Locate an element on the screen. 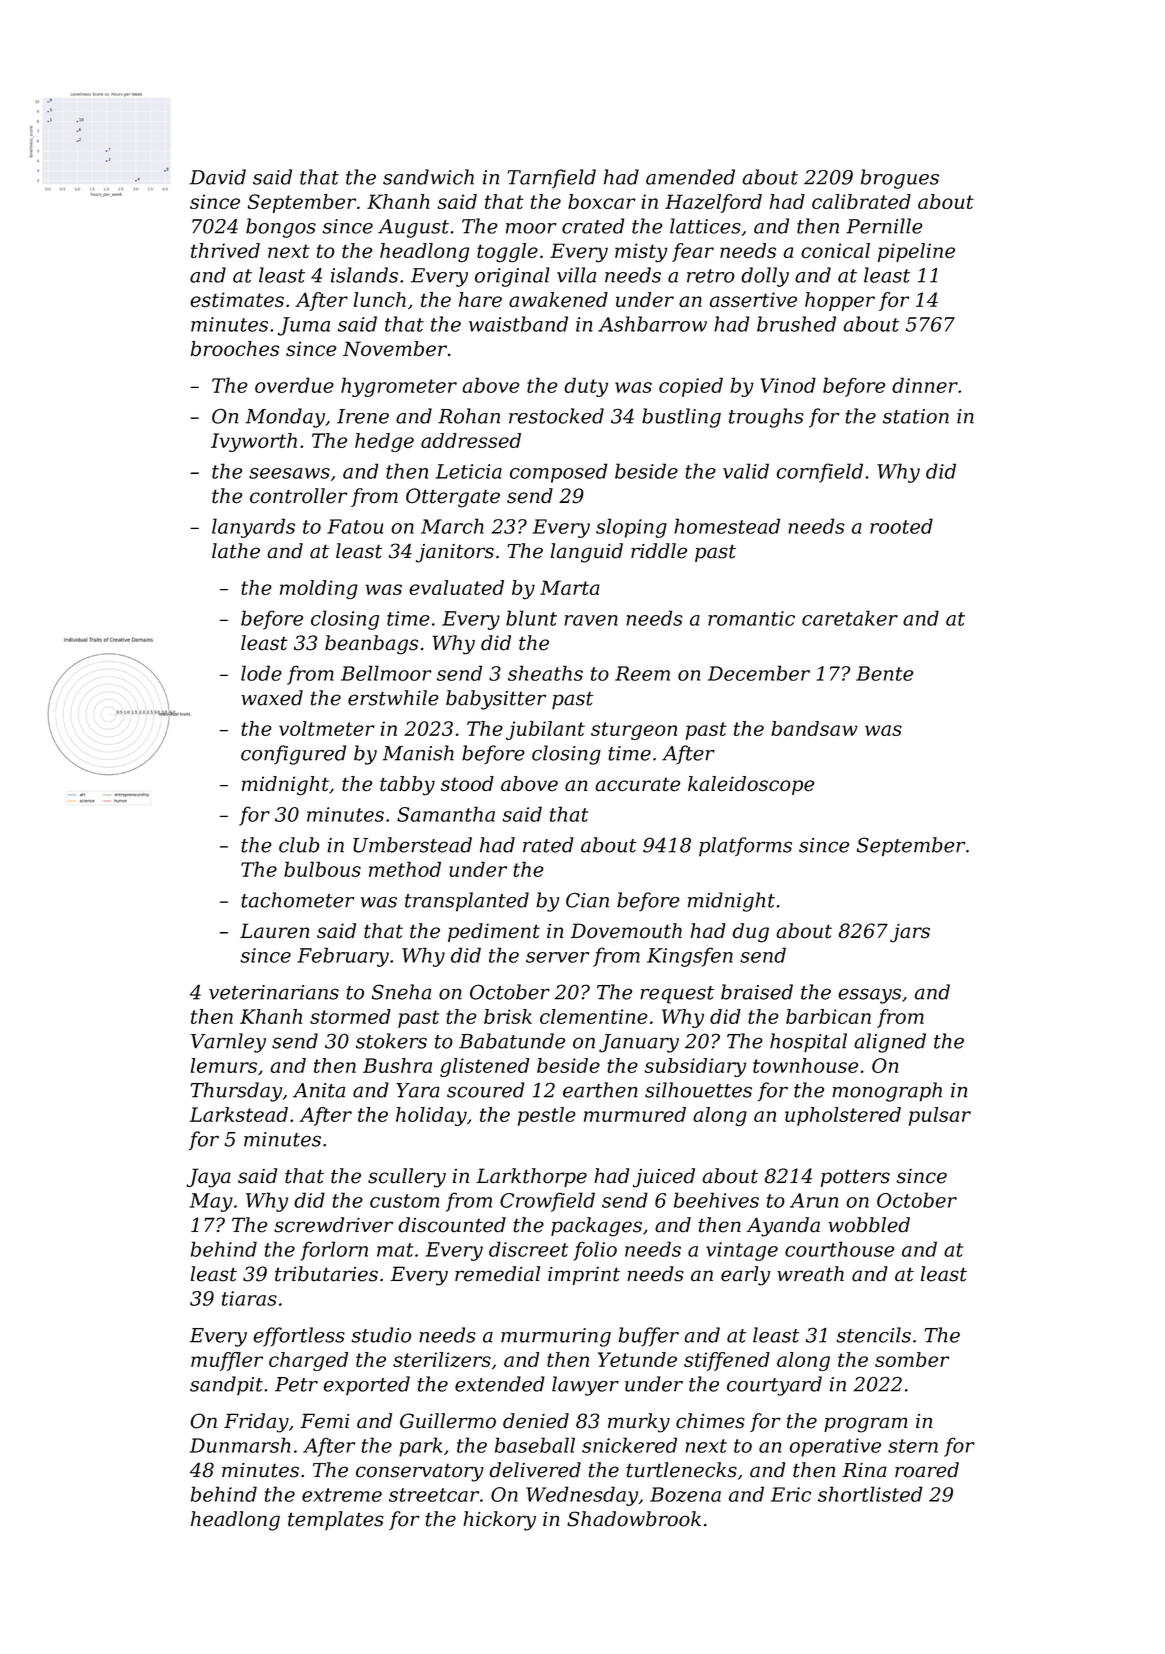 Image resolution: width=1165 pixels, height=1654 pixels. awakened is located at coordinates (558, 300).
